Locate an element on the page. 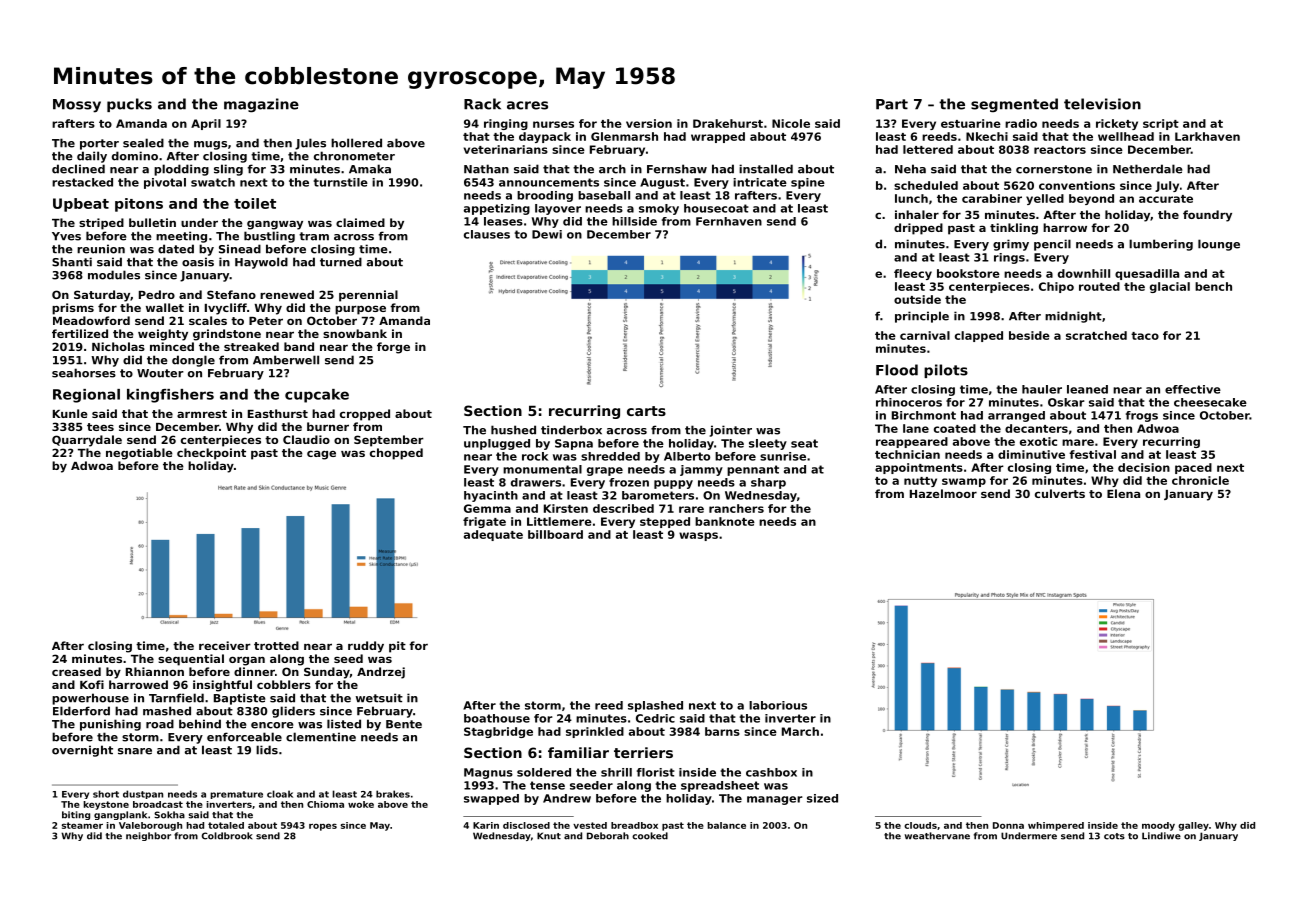 The image size is (1308, 924). Rack is located at coordinates (482, 104).
